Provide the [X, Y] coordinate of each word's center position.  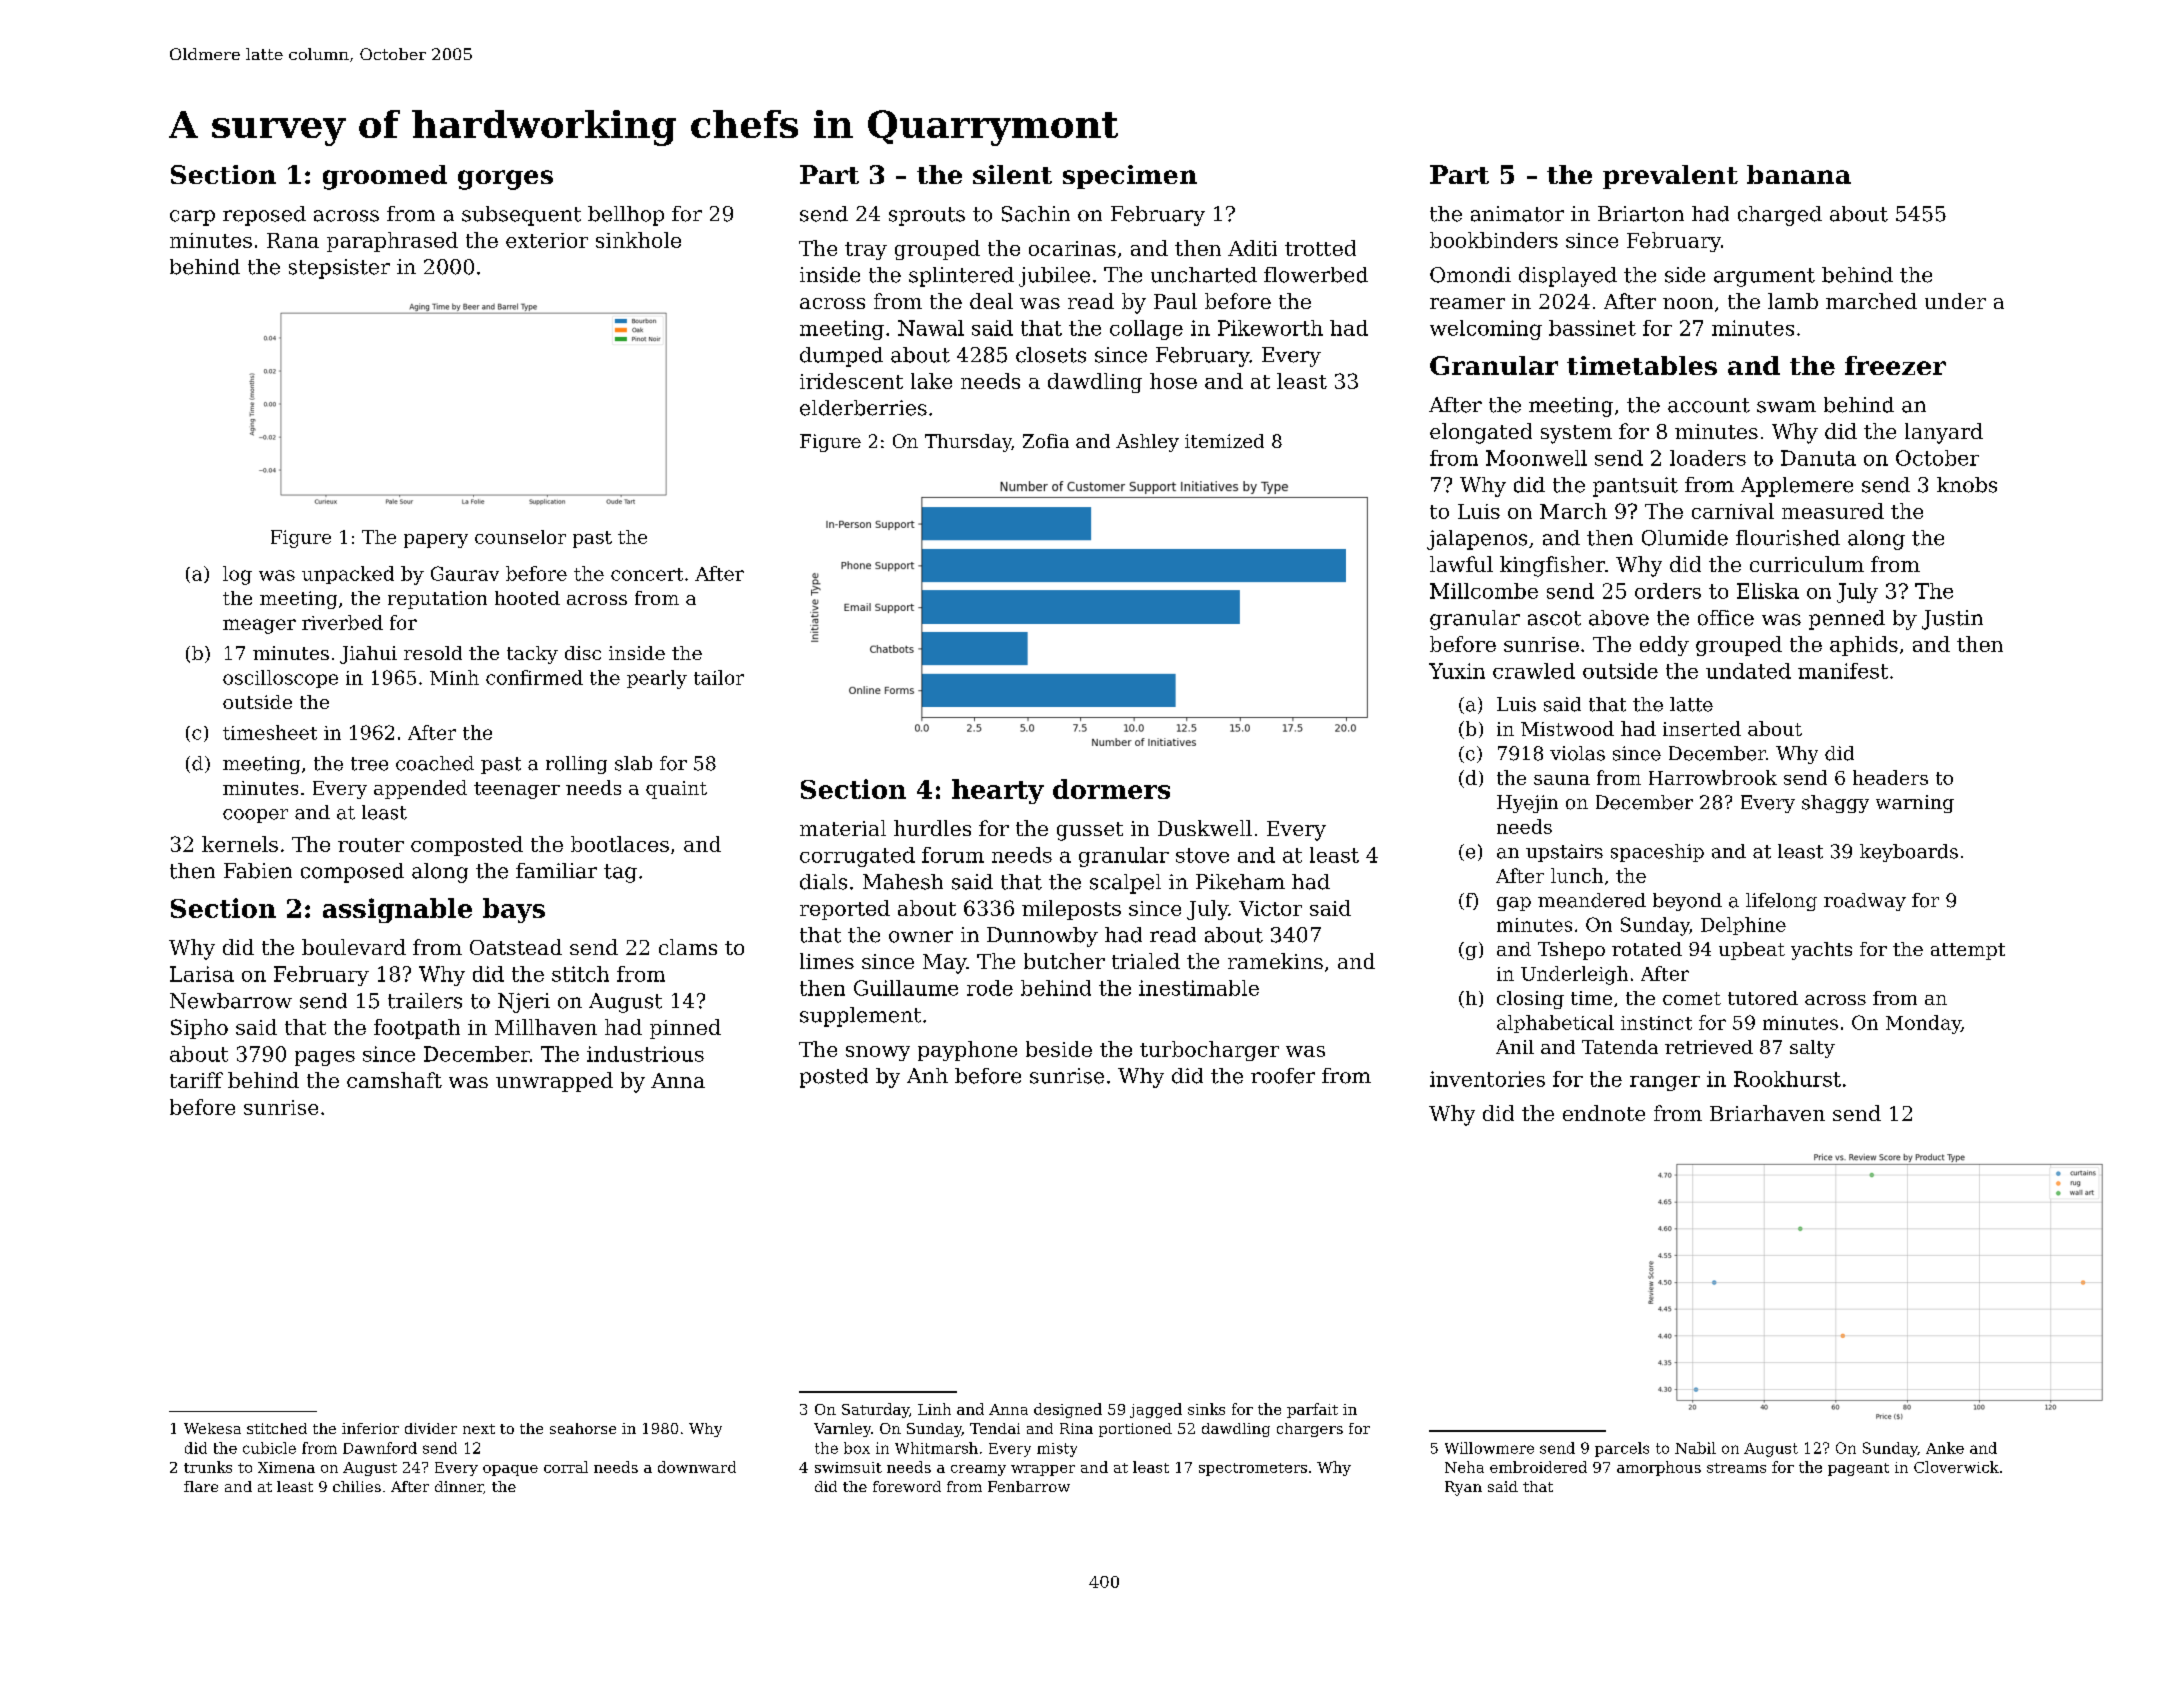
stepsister [339, 269]
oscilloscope [280, 679]
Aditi [1252, 248]
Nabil [1695, 1448]
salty [1812, 1049]
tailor [719, 677]
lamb [1793, 301]
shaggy [1835, 804]
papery [436, 541]
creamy [978, 1470]
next [479, 1429]
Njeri [524, 1003]
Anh [927, 1075]
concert [647, 574]
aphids [1864, 646]
